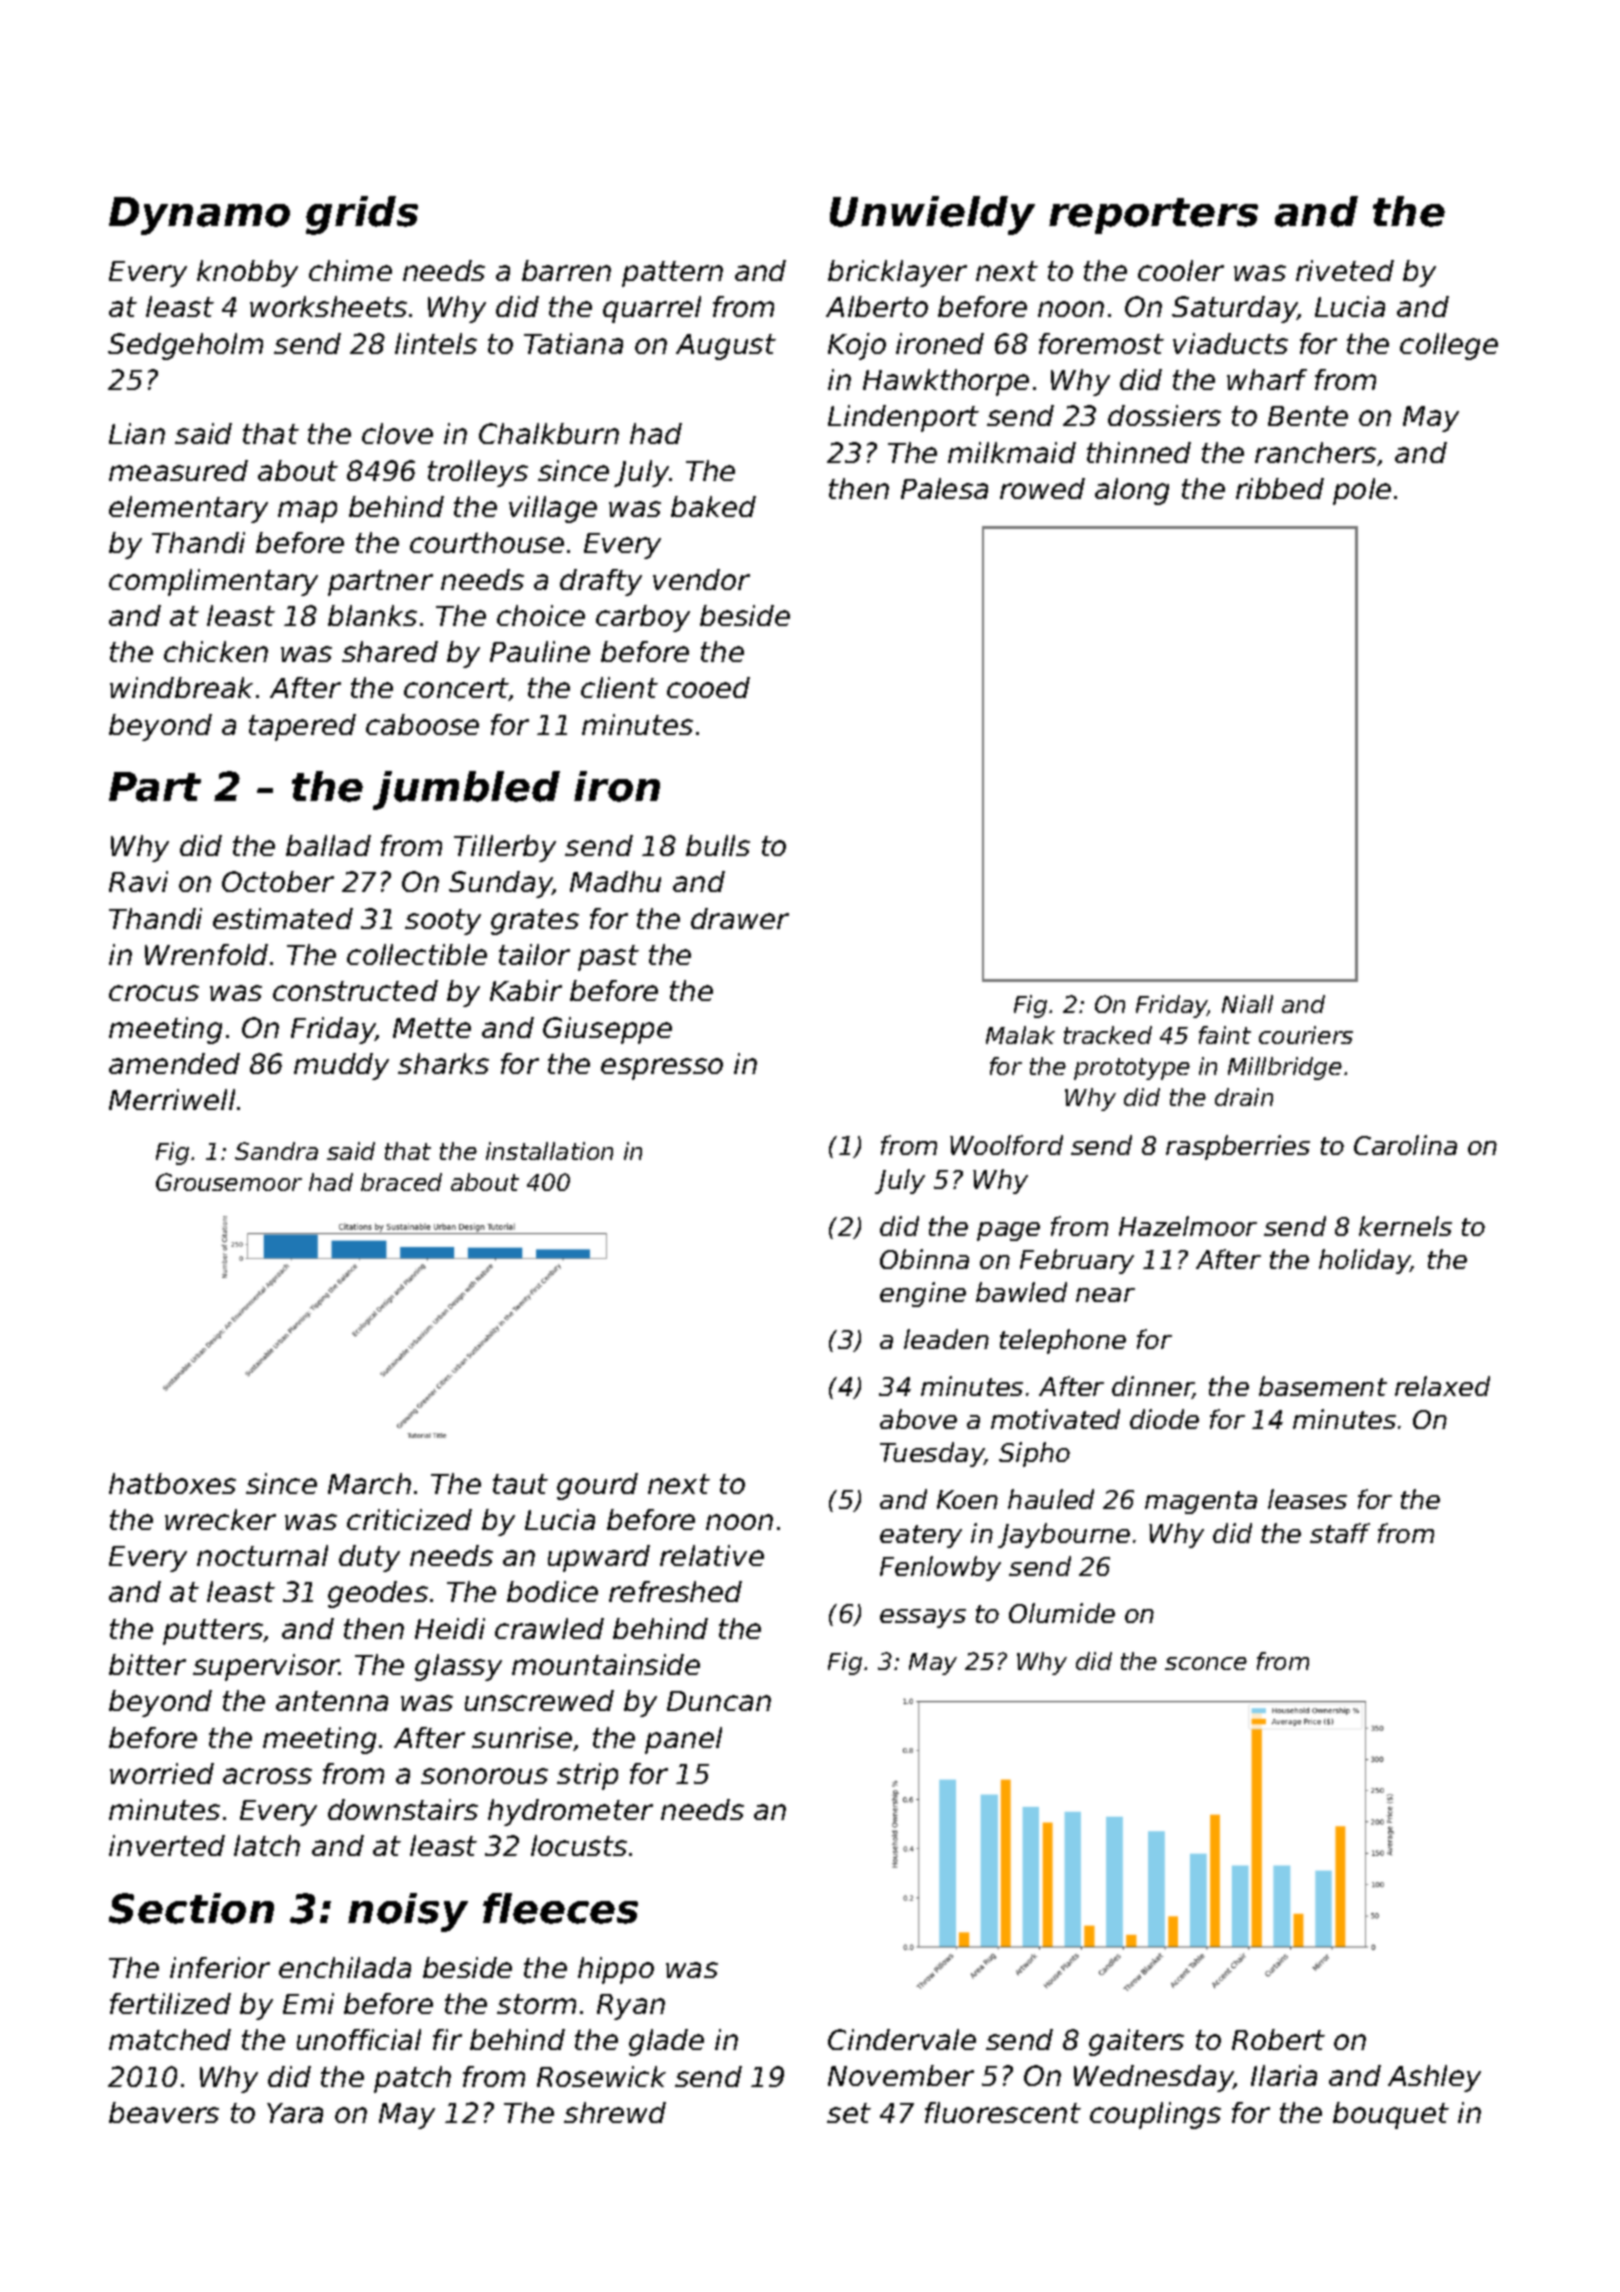  I want to click on kernels, so click(1405, 1226).
